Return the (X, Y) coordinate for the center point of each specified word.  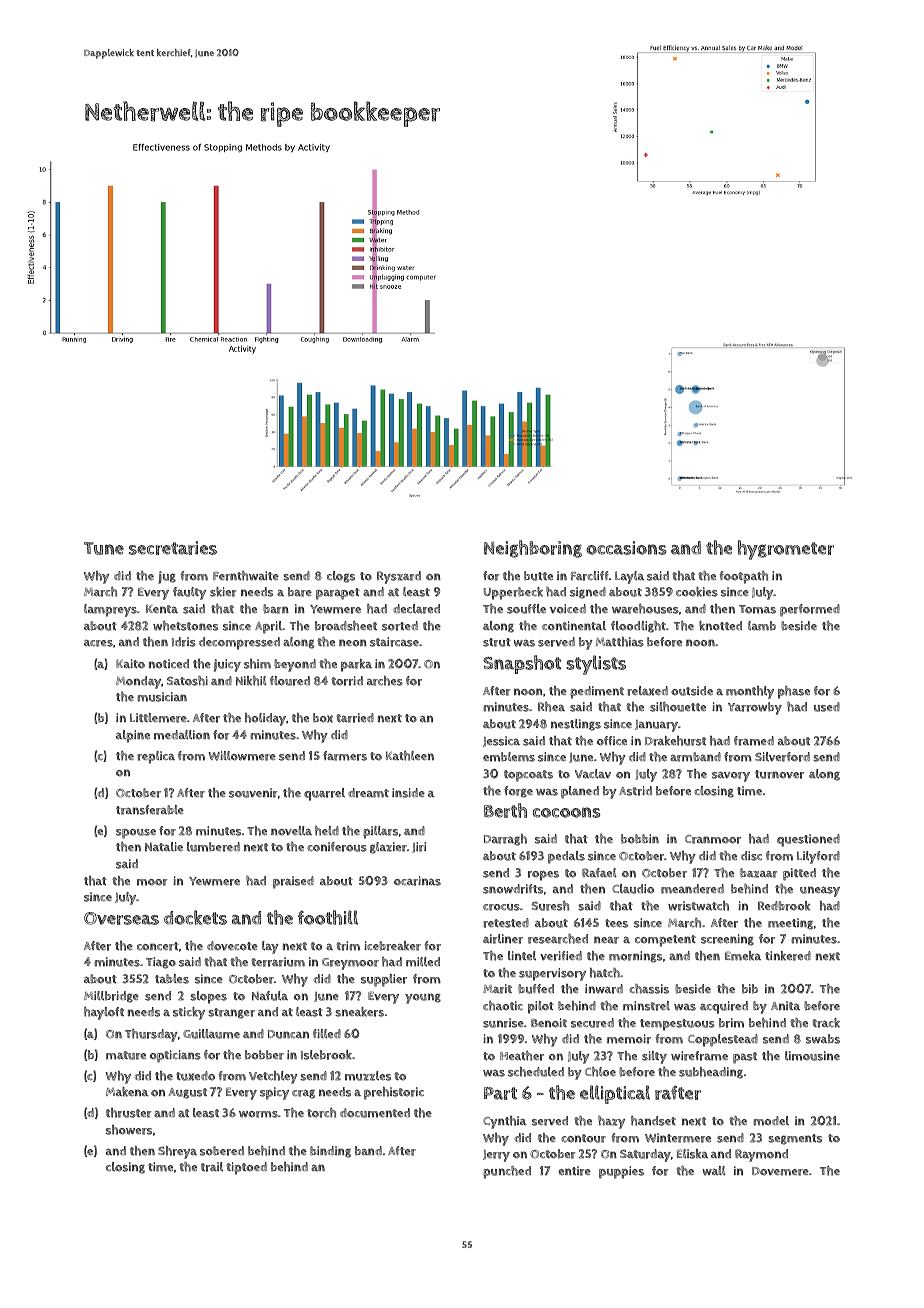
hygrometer (786, 550)
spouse (136, 834)
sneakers (359, 1012)
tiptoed (246, 1168)
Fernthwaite (246, 576)
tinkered (788, 956)
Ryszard (399, 577)
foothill (328, 917)
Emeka (743, 956)
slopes (208, 997)
